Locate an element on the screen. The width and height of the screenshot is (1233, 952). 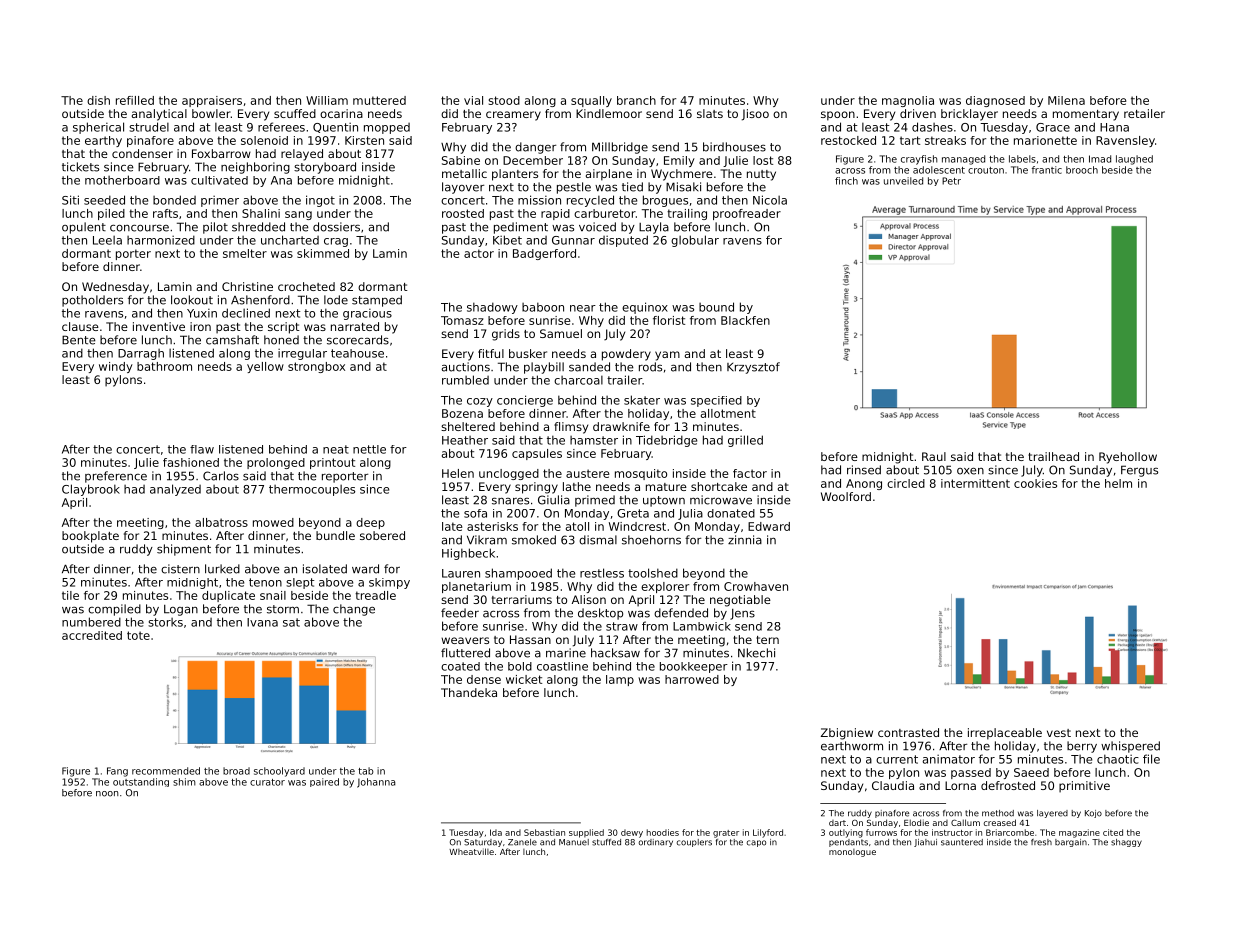
monologue is located at coordinates (852, 853).
